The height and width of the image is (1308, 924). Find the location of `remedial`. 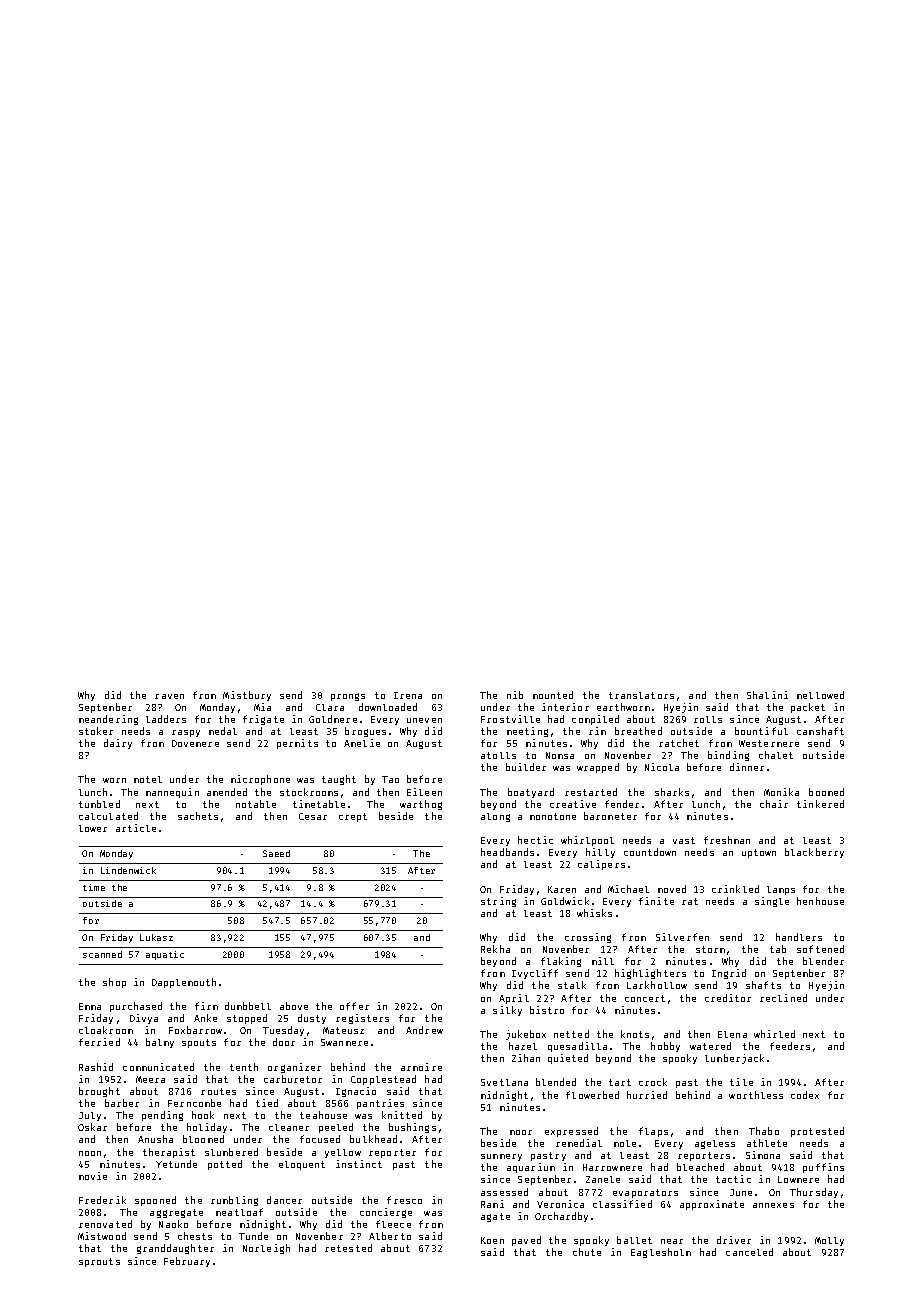

remedial is located at coordinates (579, 1143).
